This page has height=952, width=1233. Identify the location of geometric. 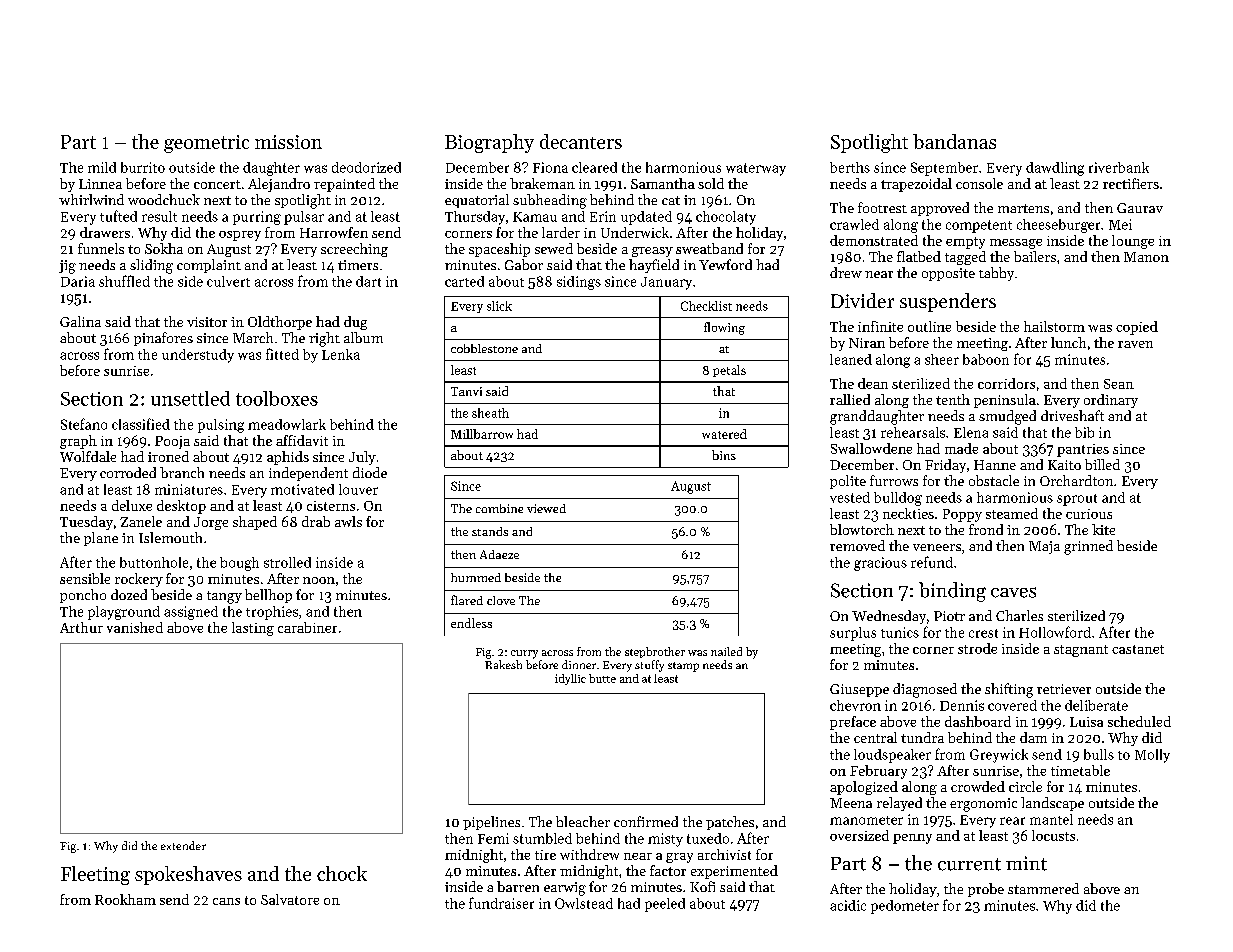
(206, 144).
